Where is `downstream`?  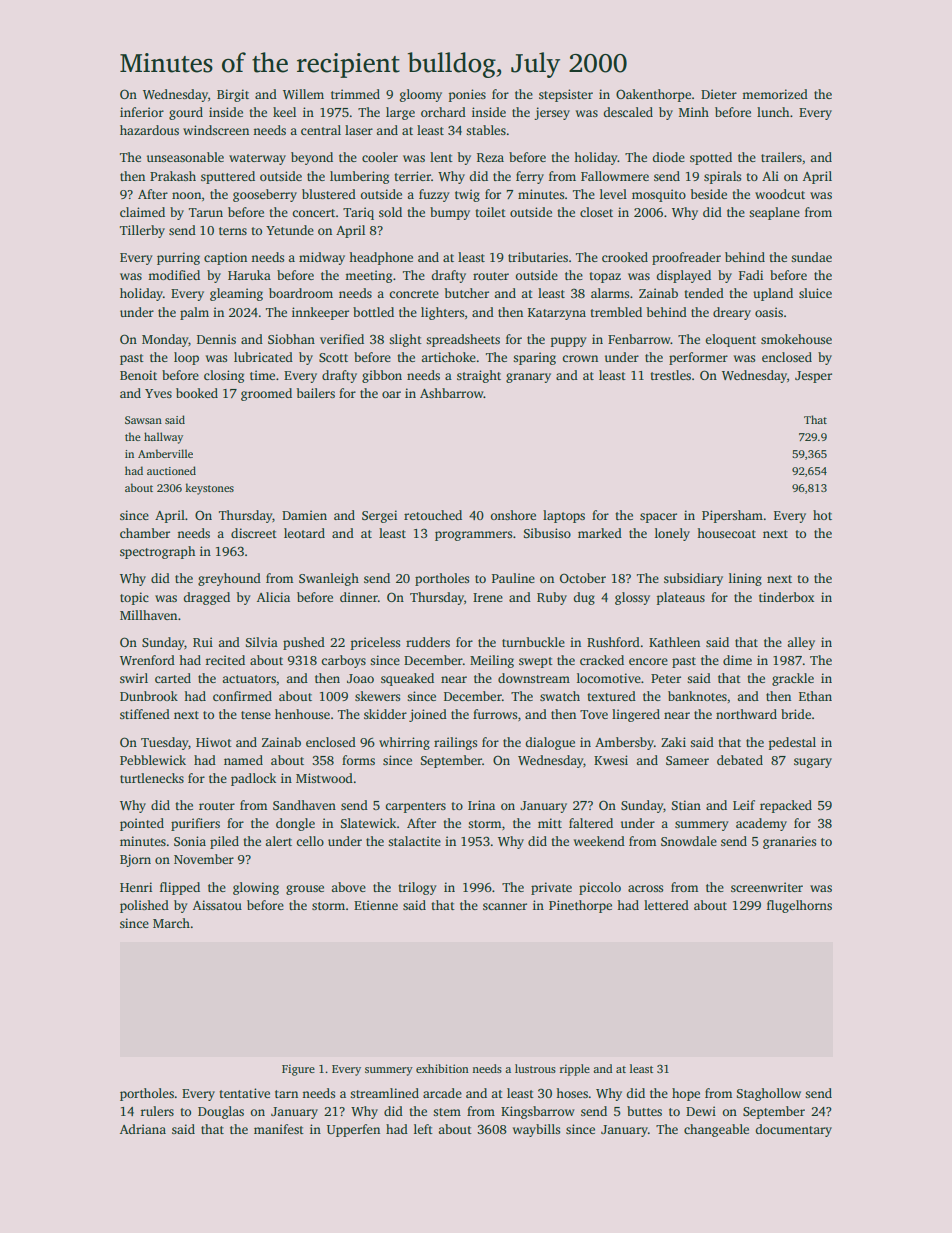
downstream is located at coordinates (534, 678).
